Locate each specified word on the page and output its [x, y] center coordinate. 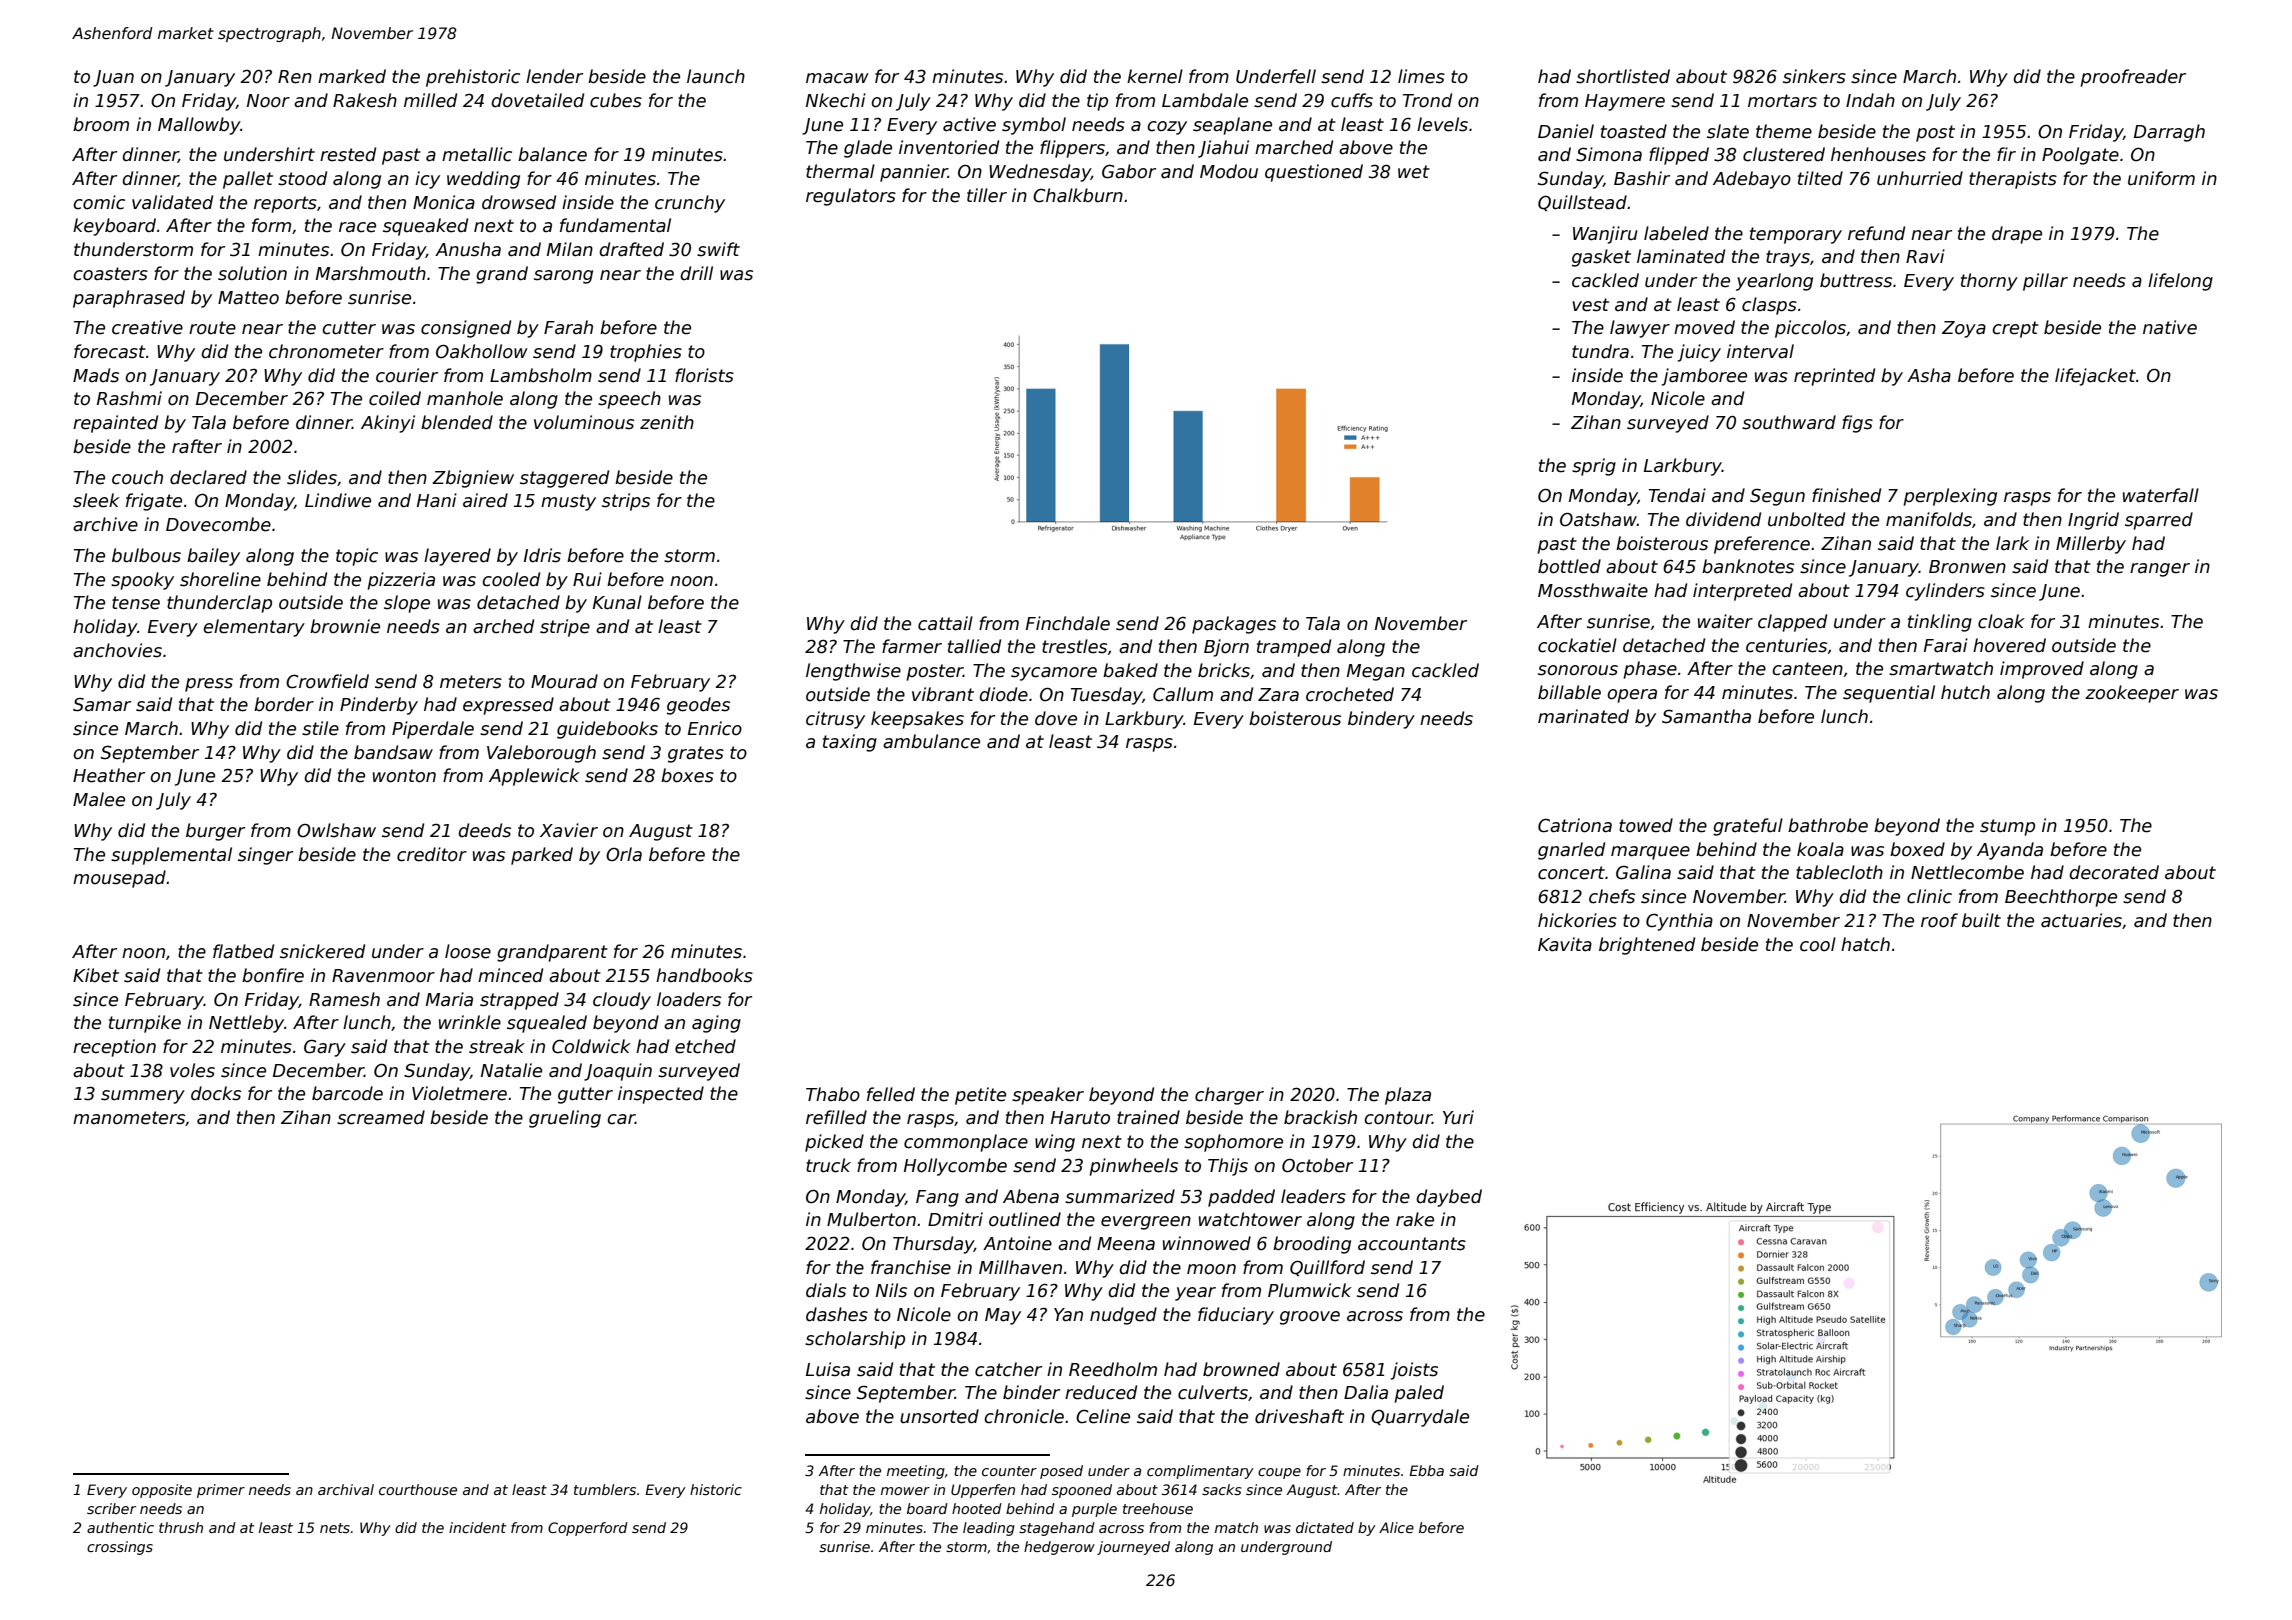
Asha [1929, 375]
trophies [646, 353]
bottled [1569, 566]
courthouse [418, 1489]
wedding [483, 180]
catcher [1008, 1369]
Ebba [1426, 1470]
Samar [102, 704]
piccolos [1810, 329]
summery [143, 1097]
